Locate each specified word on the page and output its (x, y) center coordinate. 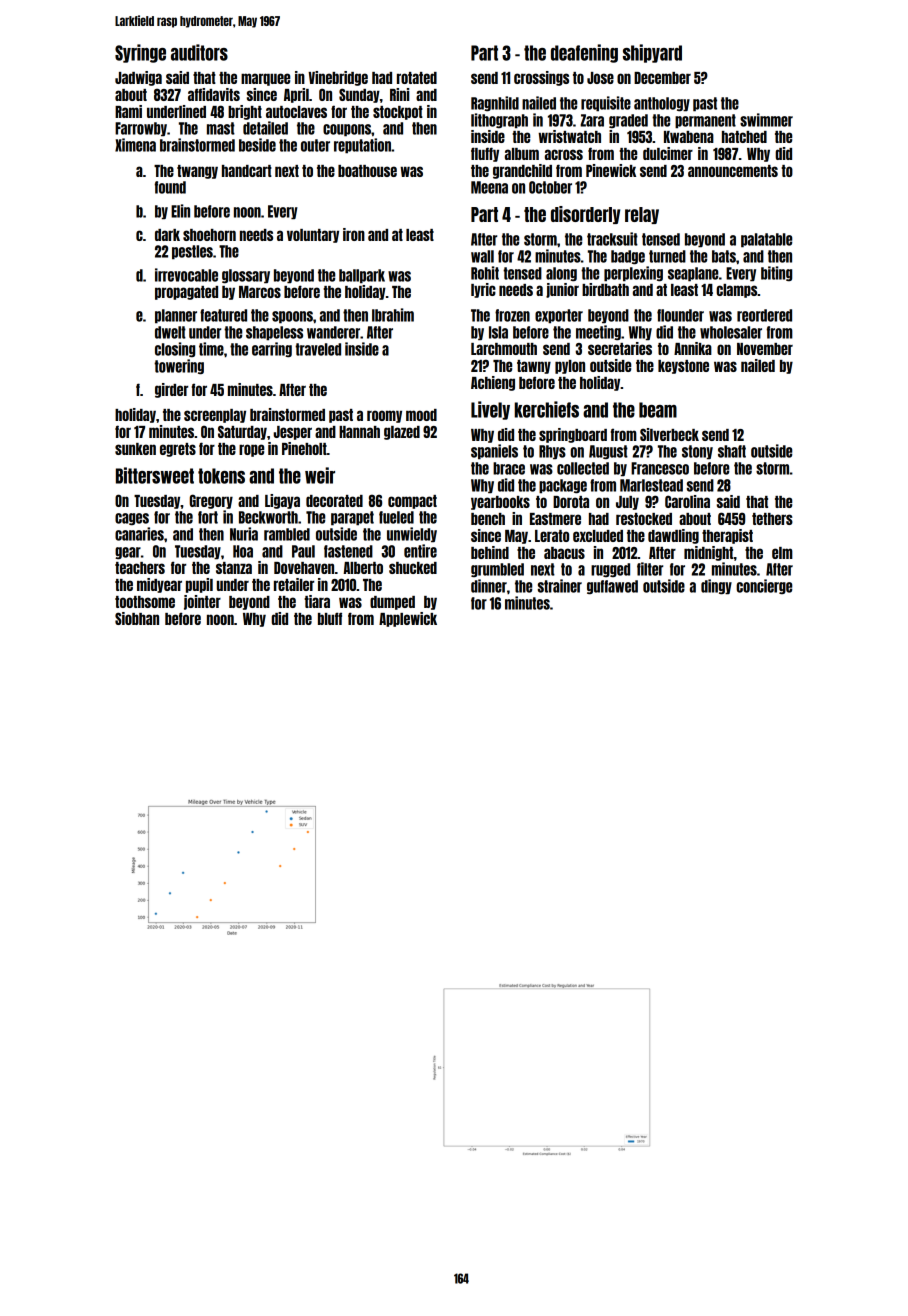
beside (257, 145)
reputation (362, 146)
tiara (317, 601)
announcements (733, 171)
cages (132, 519)
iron (354, 234)
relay (642, 215)
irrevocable (186, 275)
